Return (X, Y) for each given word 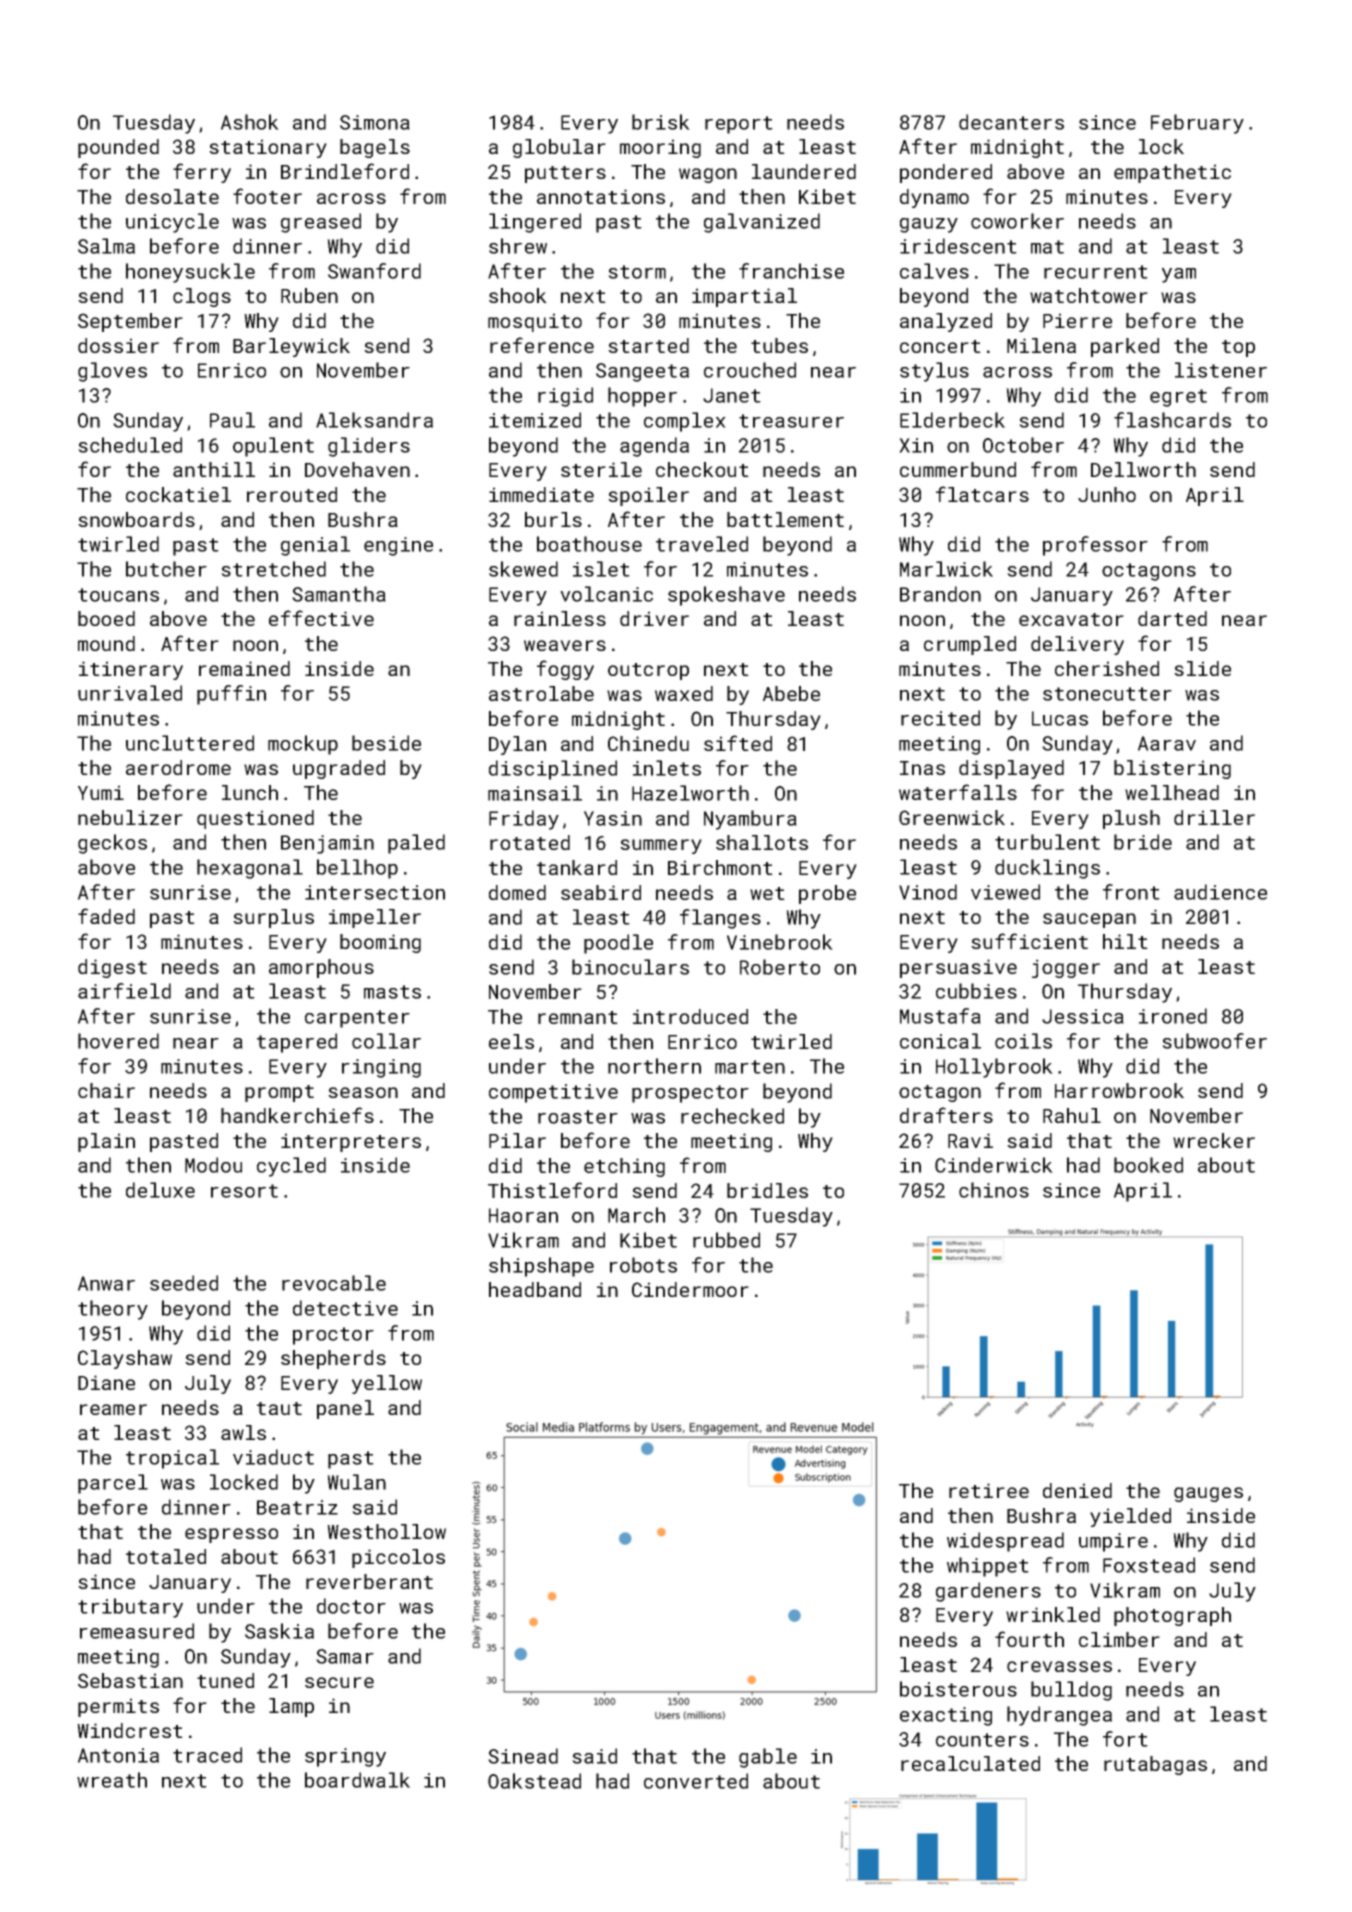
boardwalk (357, 1780)
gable (768, 1758)
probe (827, 894)
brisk (661, 122)
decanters (1011, 122)
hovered (118, 1041)
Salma (106, 246)
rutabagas (1155, 1765)
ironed (1173, 1016)
